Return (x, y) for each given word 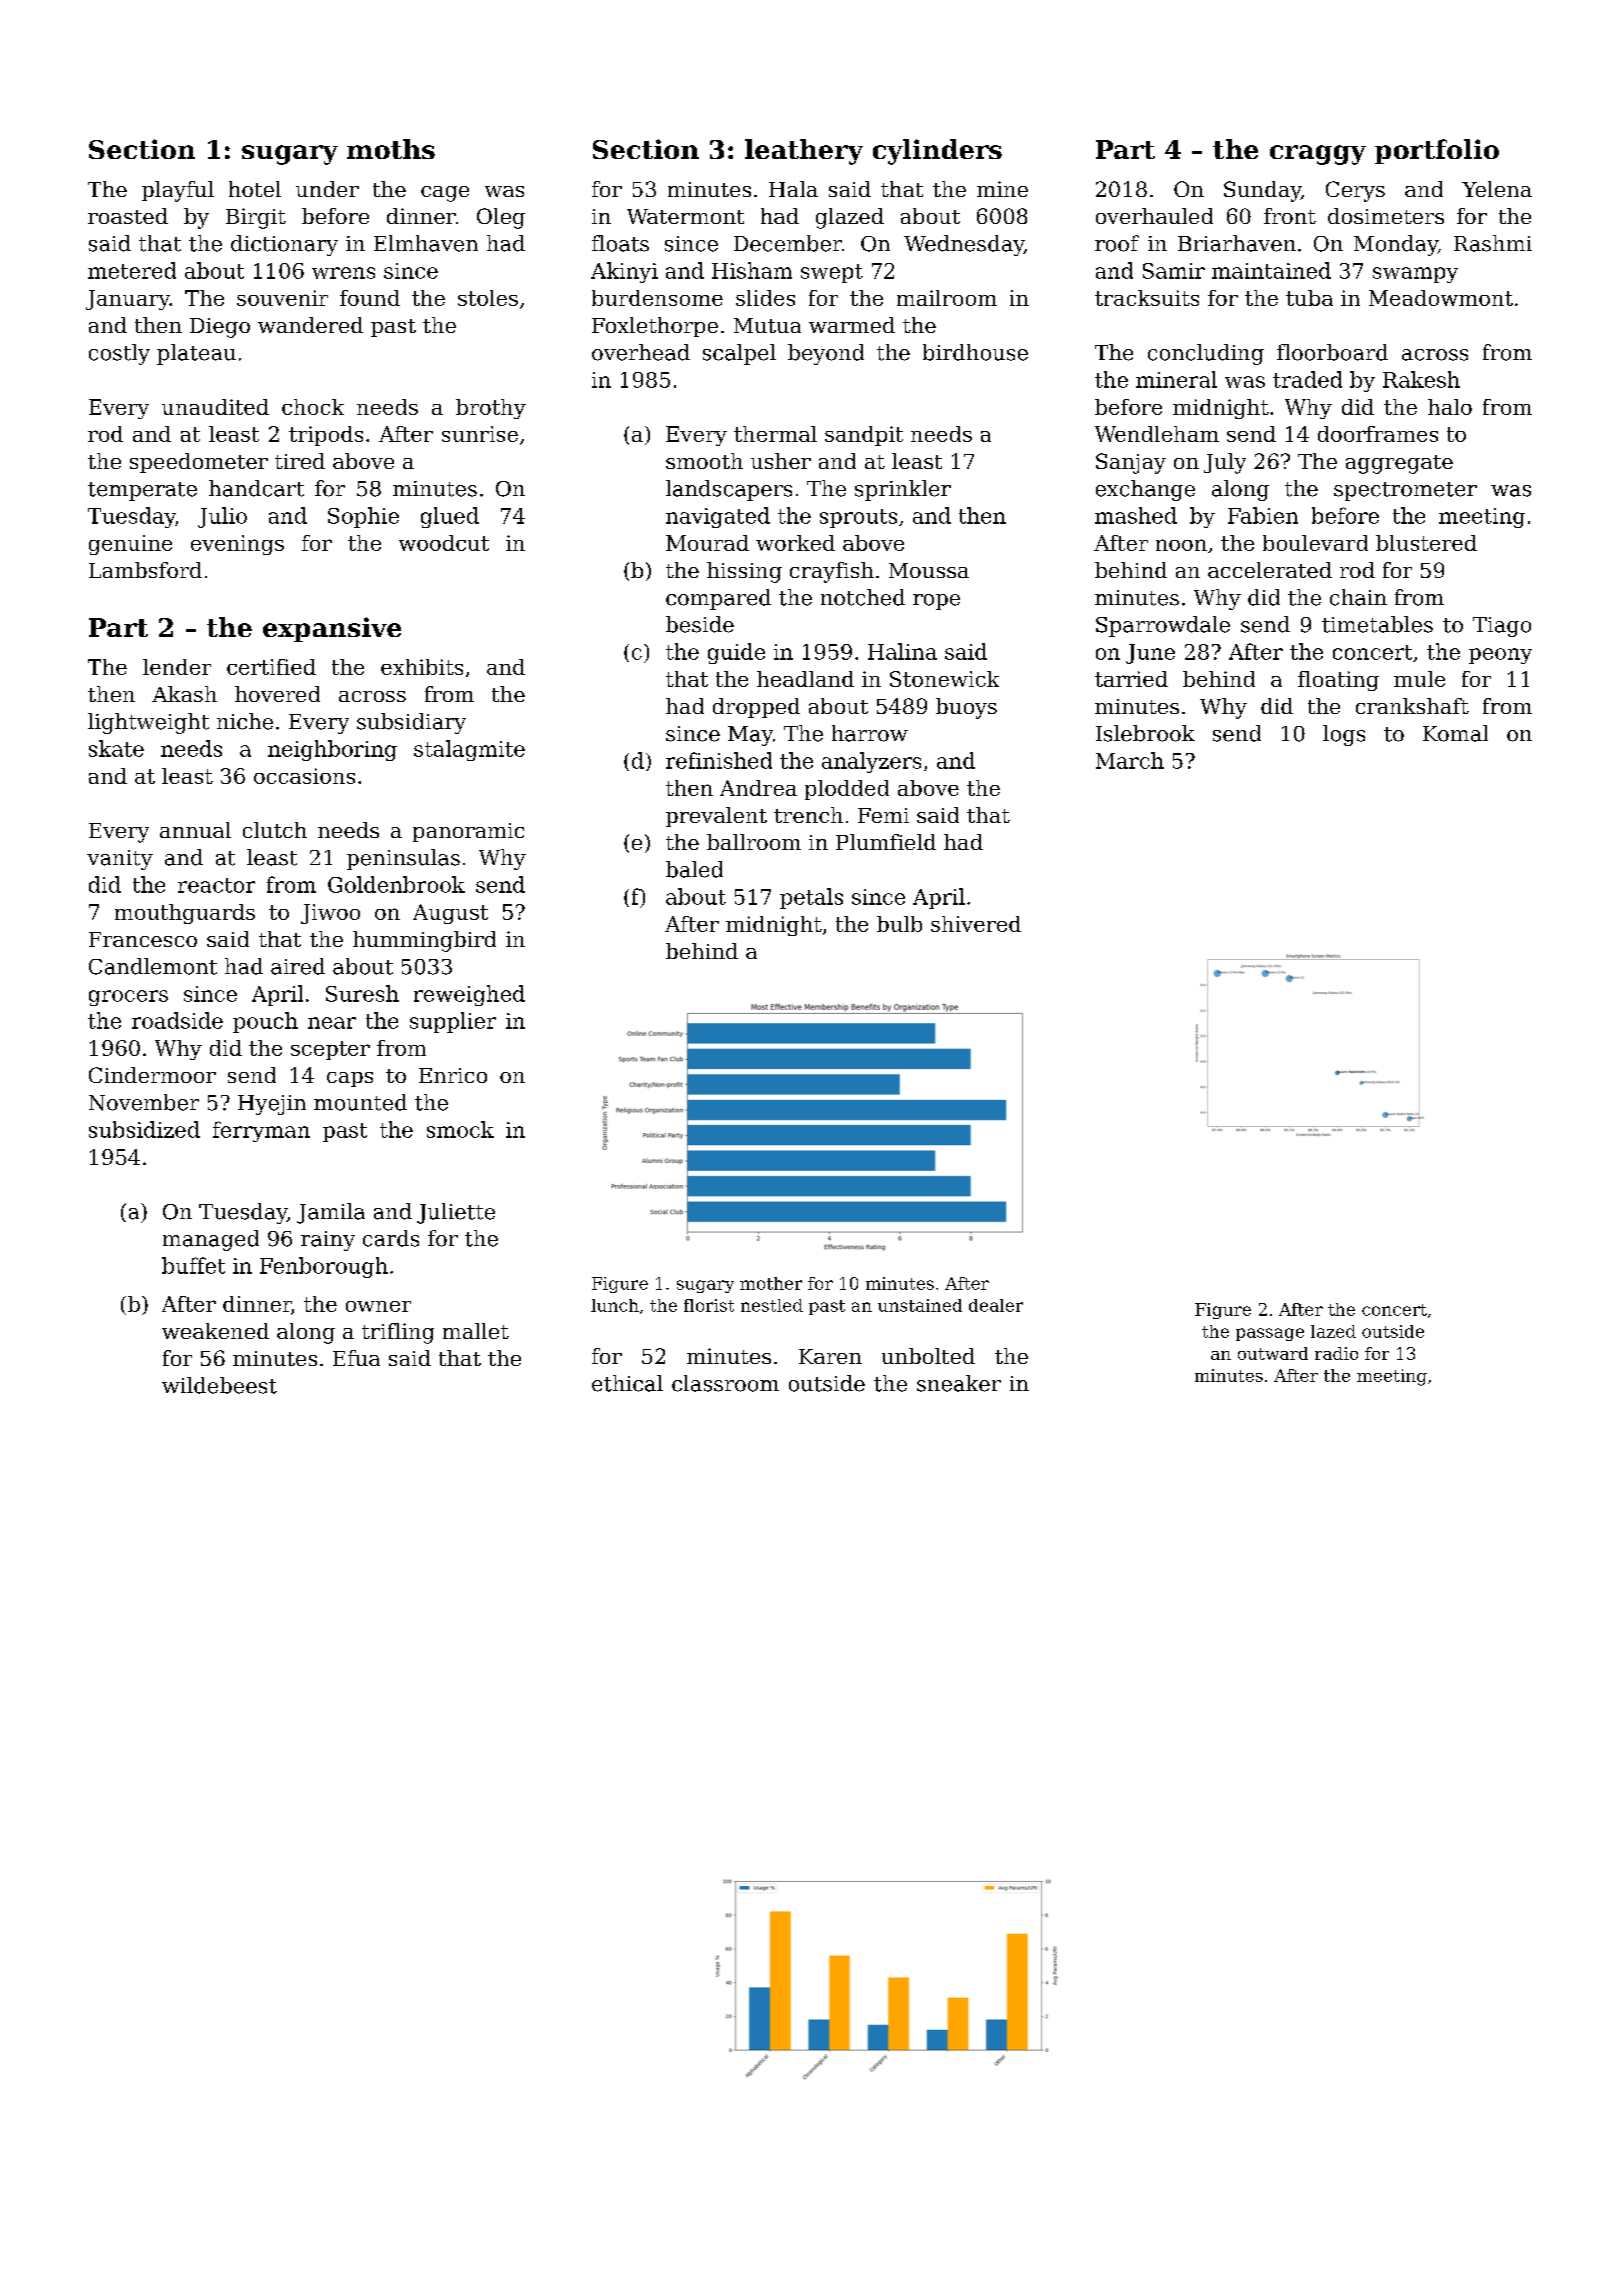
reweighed (469, 995)
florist (709, 1305)
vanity (120, 860)
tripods (326, 436)
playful (178, 191)
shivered (976, 924)
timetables (1377, 624)
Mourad (707, 543)
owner (378, 1306)
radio (1336, 1353)
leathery (804, 152)
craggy (1318, 155)
